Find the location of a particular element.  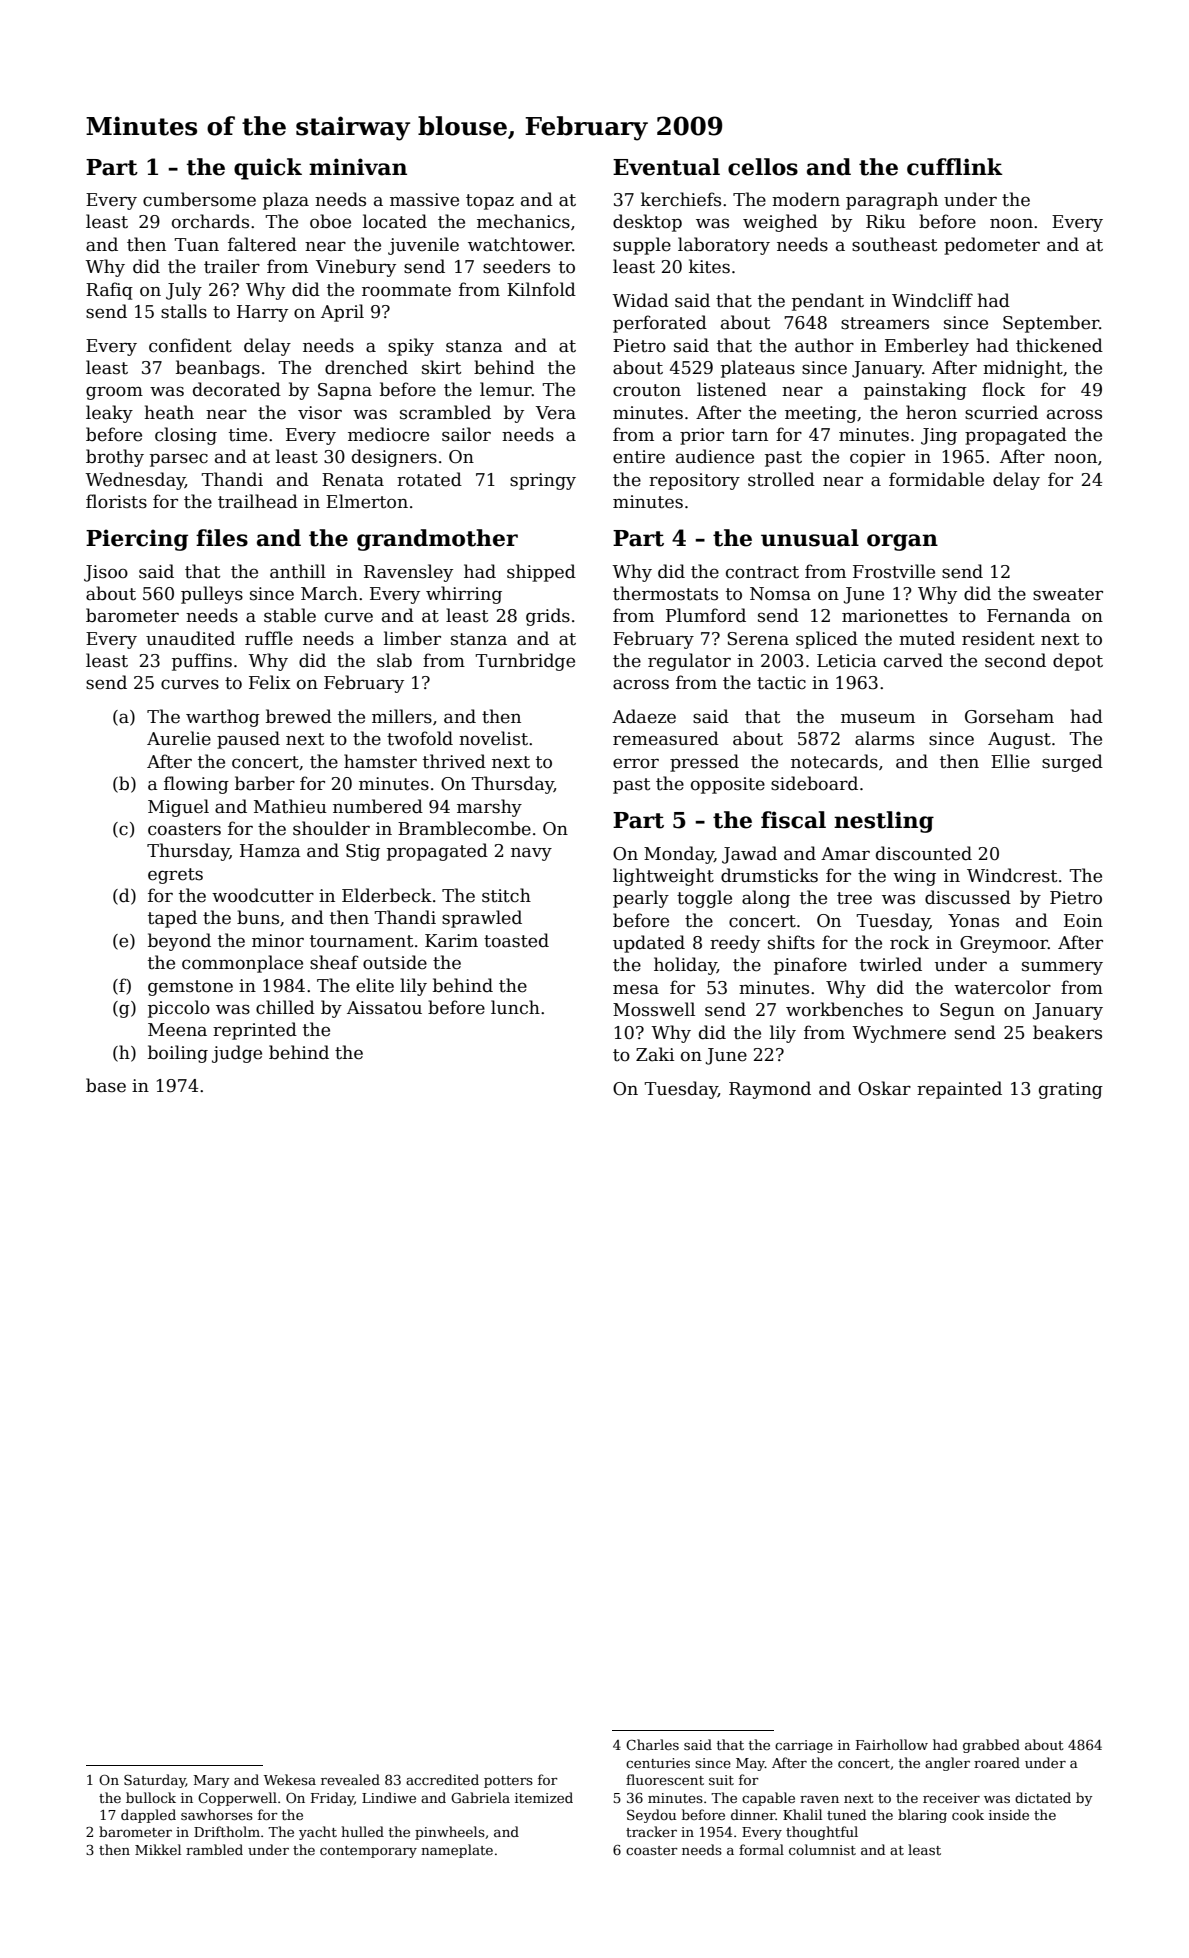

quick is located at coordinates (268, 169).
